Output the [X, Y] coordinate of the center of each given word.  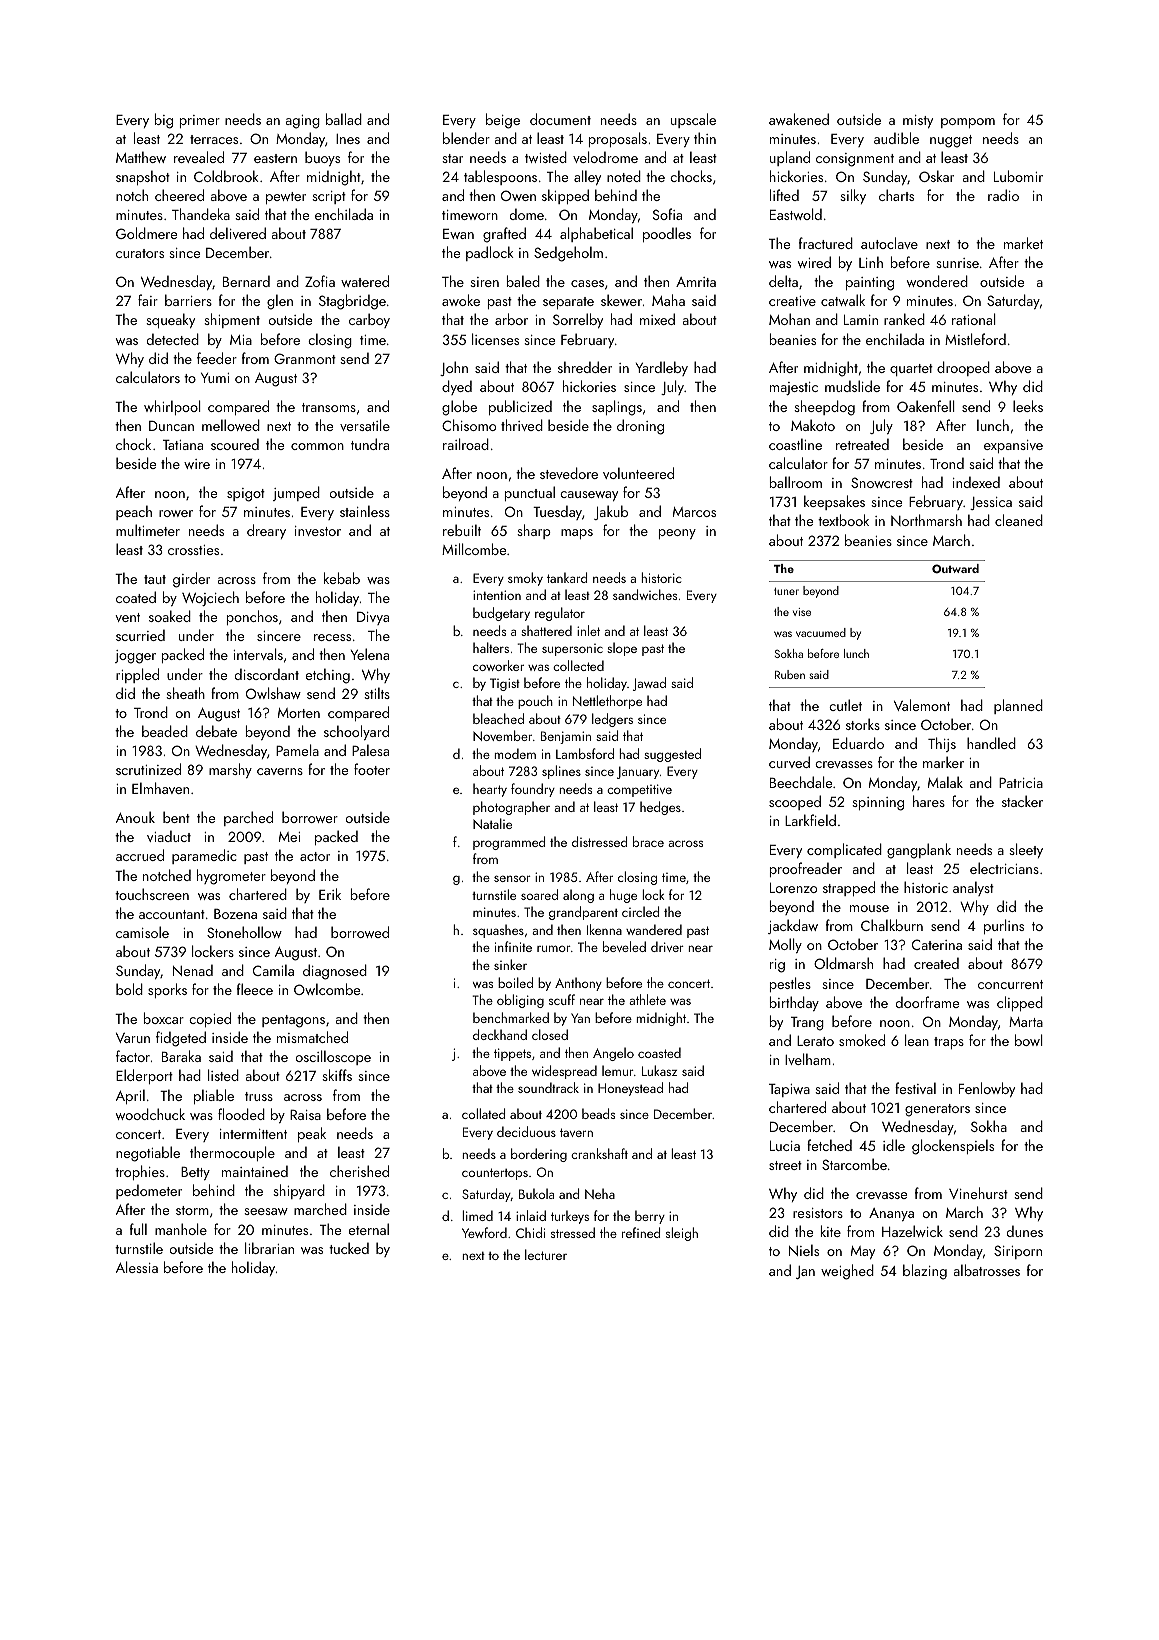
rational [974, 319]
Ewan [458, 234]
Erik [330, 894]
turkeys [570, 1217]
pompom [968, 123]
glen [280, 302]
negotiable [148, 1154]
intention [497, 595]
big [164, 121]
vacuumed [821, 632]
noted [624, 176]
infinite [513, 946]
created [936, 963]
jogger [135, 657]
